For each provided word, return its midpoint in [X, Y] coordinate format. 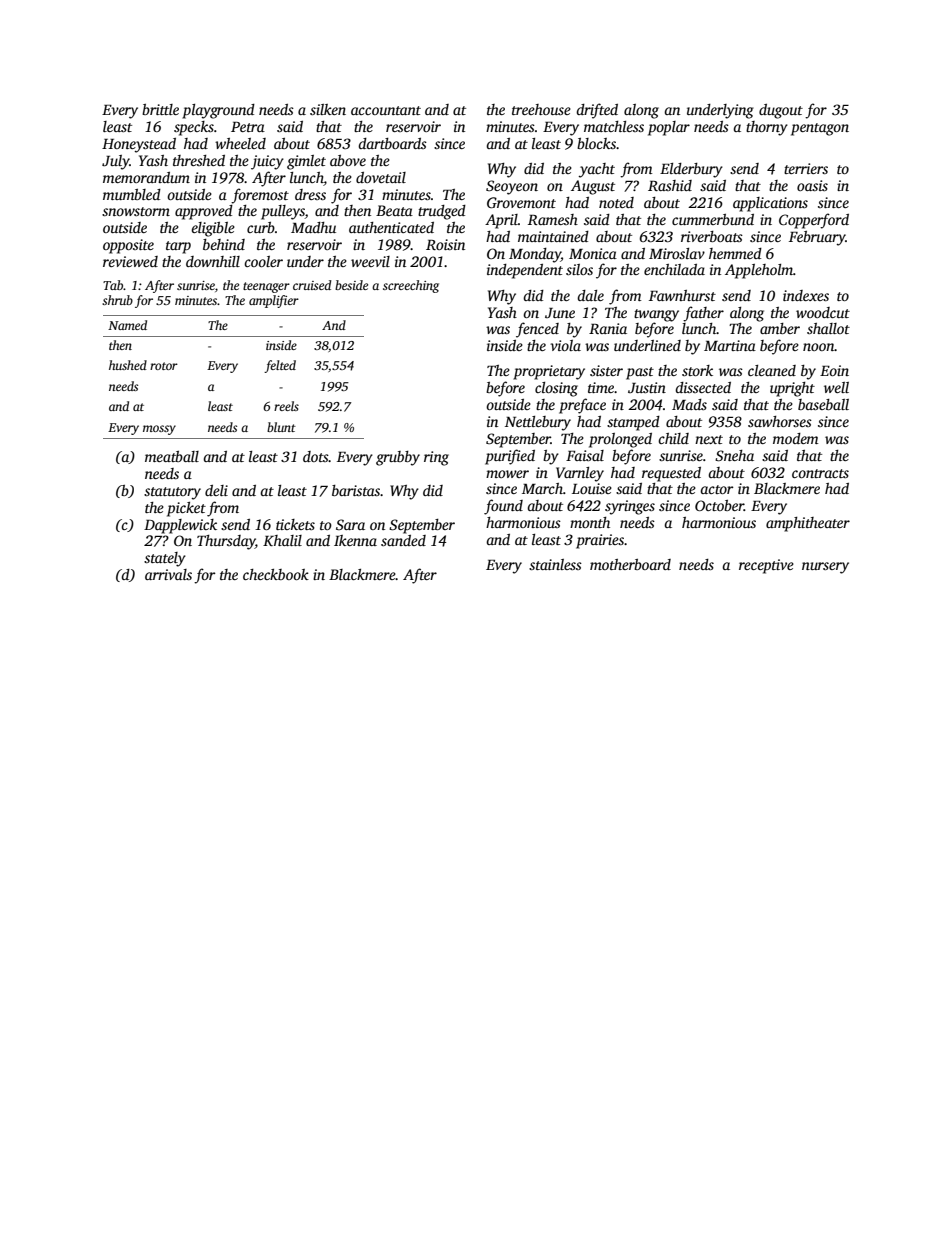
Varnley [580, 474]
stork [697, 370]
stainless [555, 564]
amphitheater [808, 524]
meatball [172, 456]
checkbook [276, 574]
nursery [825, 568]
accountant [386, 110]
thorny [767, 128]
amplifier [274, 301]
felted [280, 366]
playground [218, 111]
